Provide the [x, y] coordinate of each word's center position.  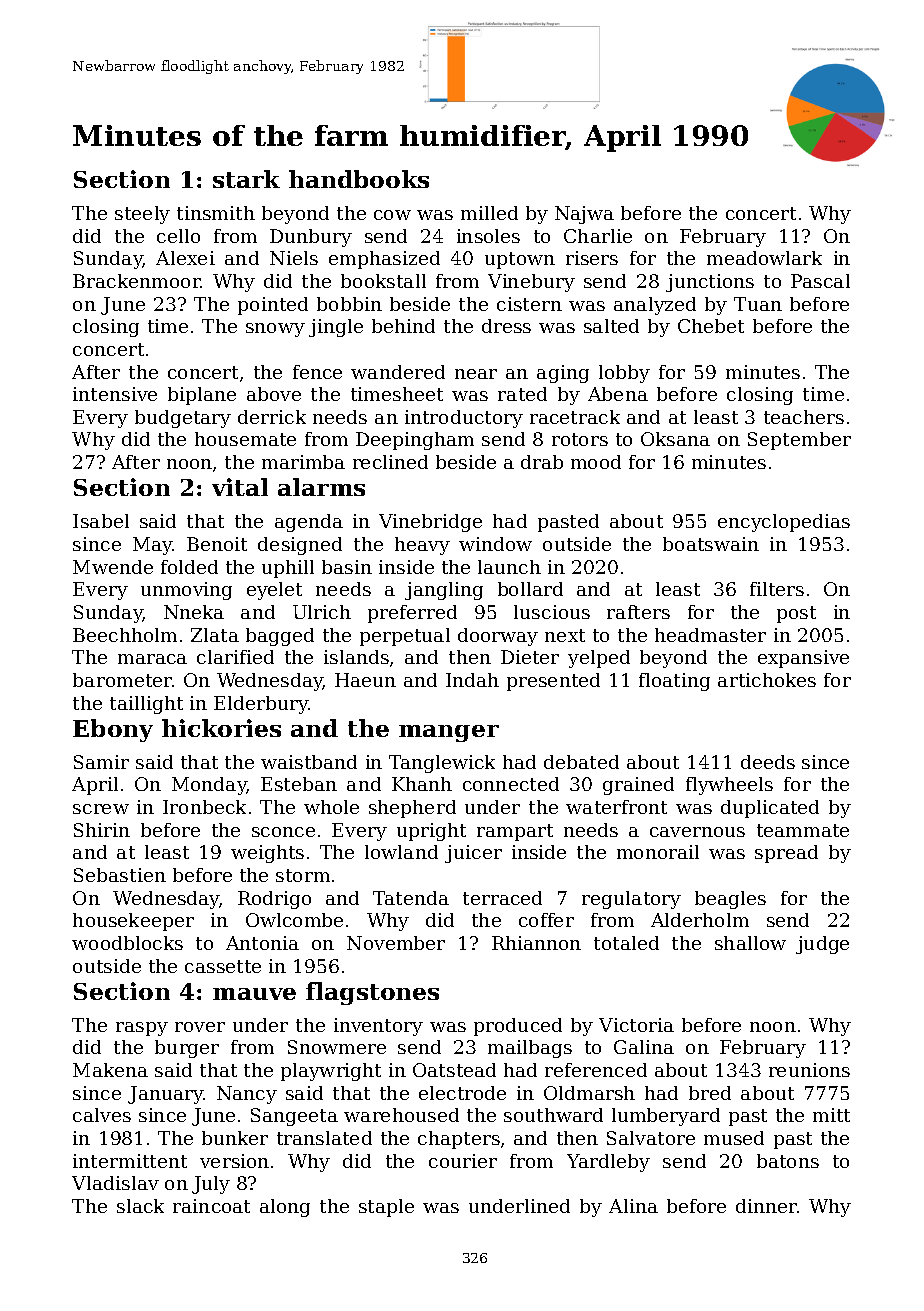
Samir [101, 762]
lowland [401, 852]
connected [511, 784]
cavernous [697, 832]
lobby [624, 374]
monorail [658, 852]
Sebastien [120, 875]
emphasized [384, 260]
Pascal [820, 281]
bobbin [349, 304]
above [274, 394]
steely [142, 215]
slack [140, 1206]
